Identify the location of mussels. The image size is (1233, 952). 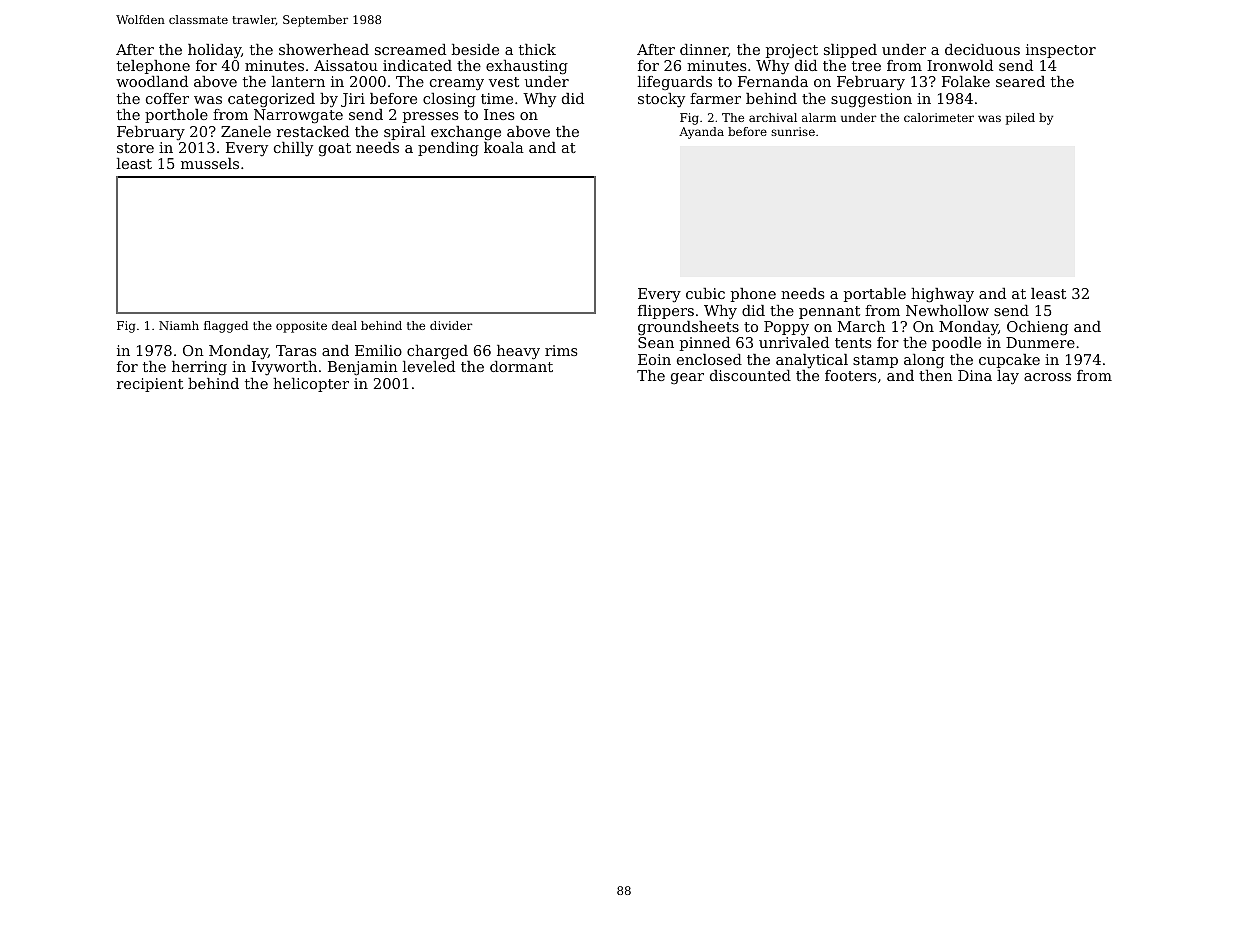
(210, 163).
